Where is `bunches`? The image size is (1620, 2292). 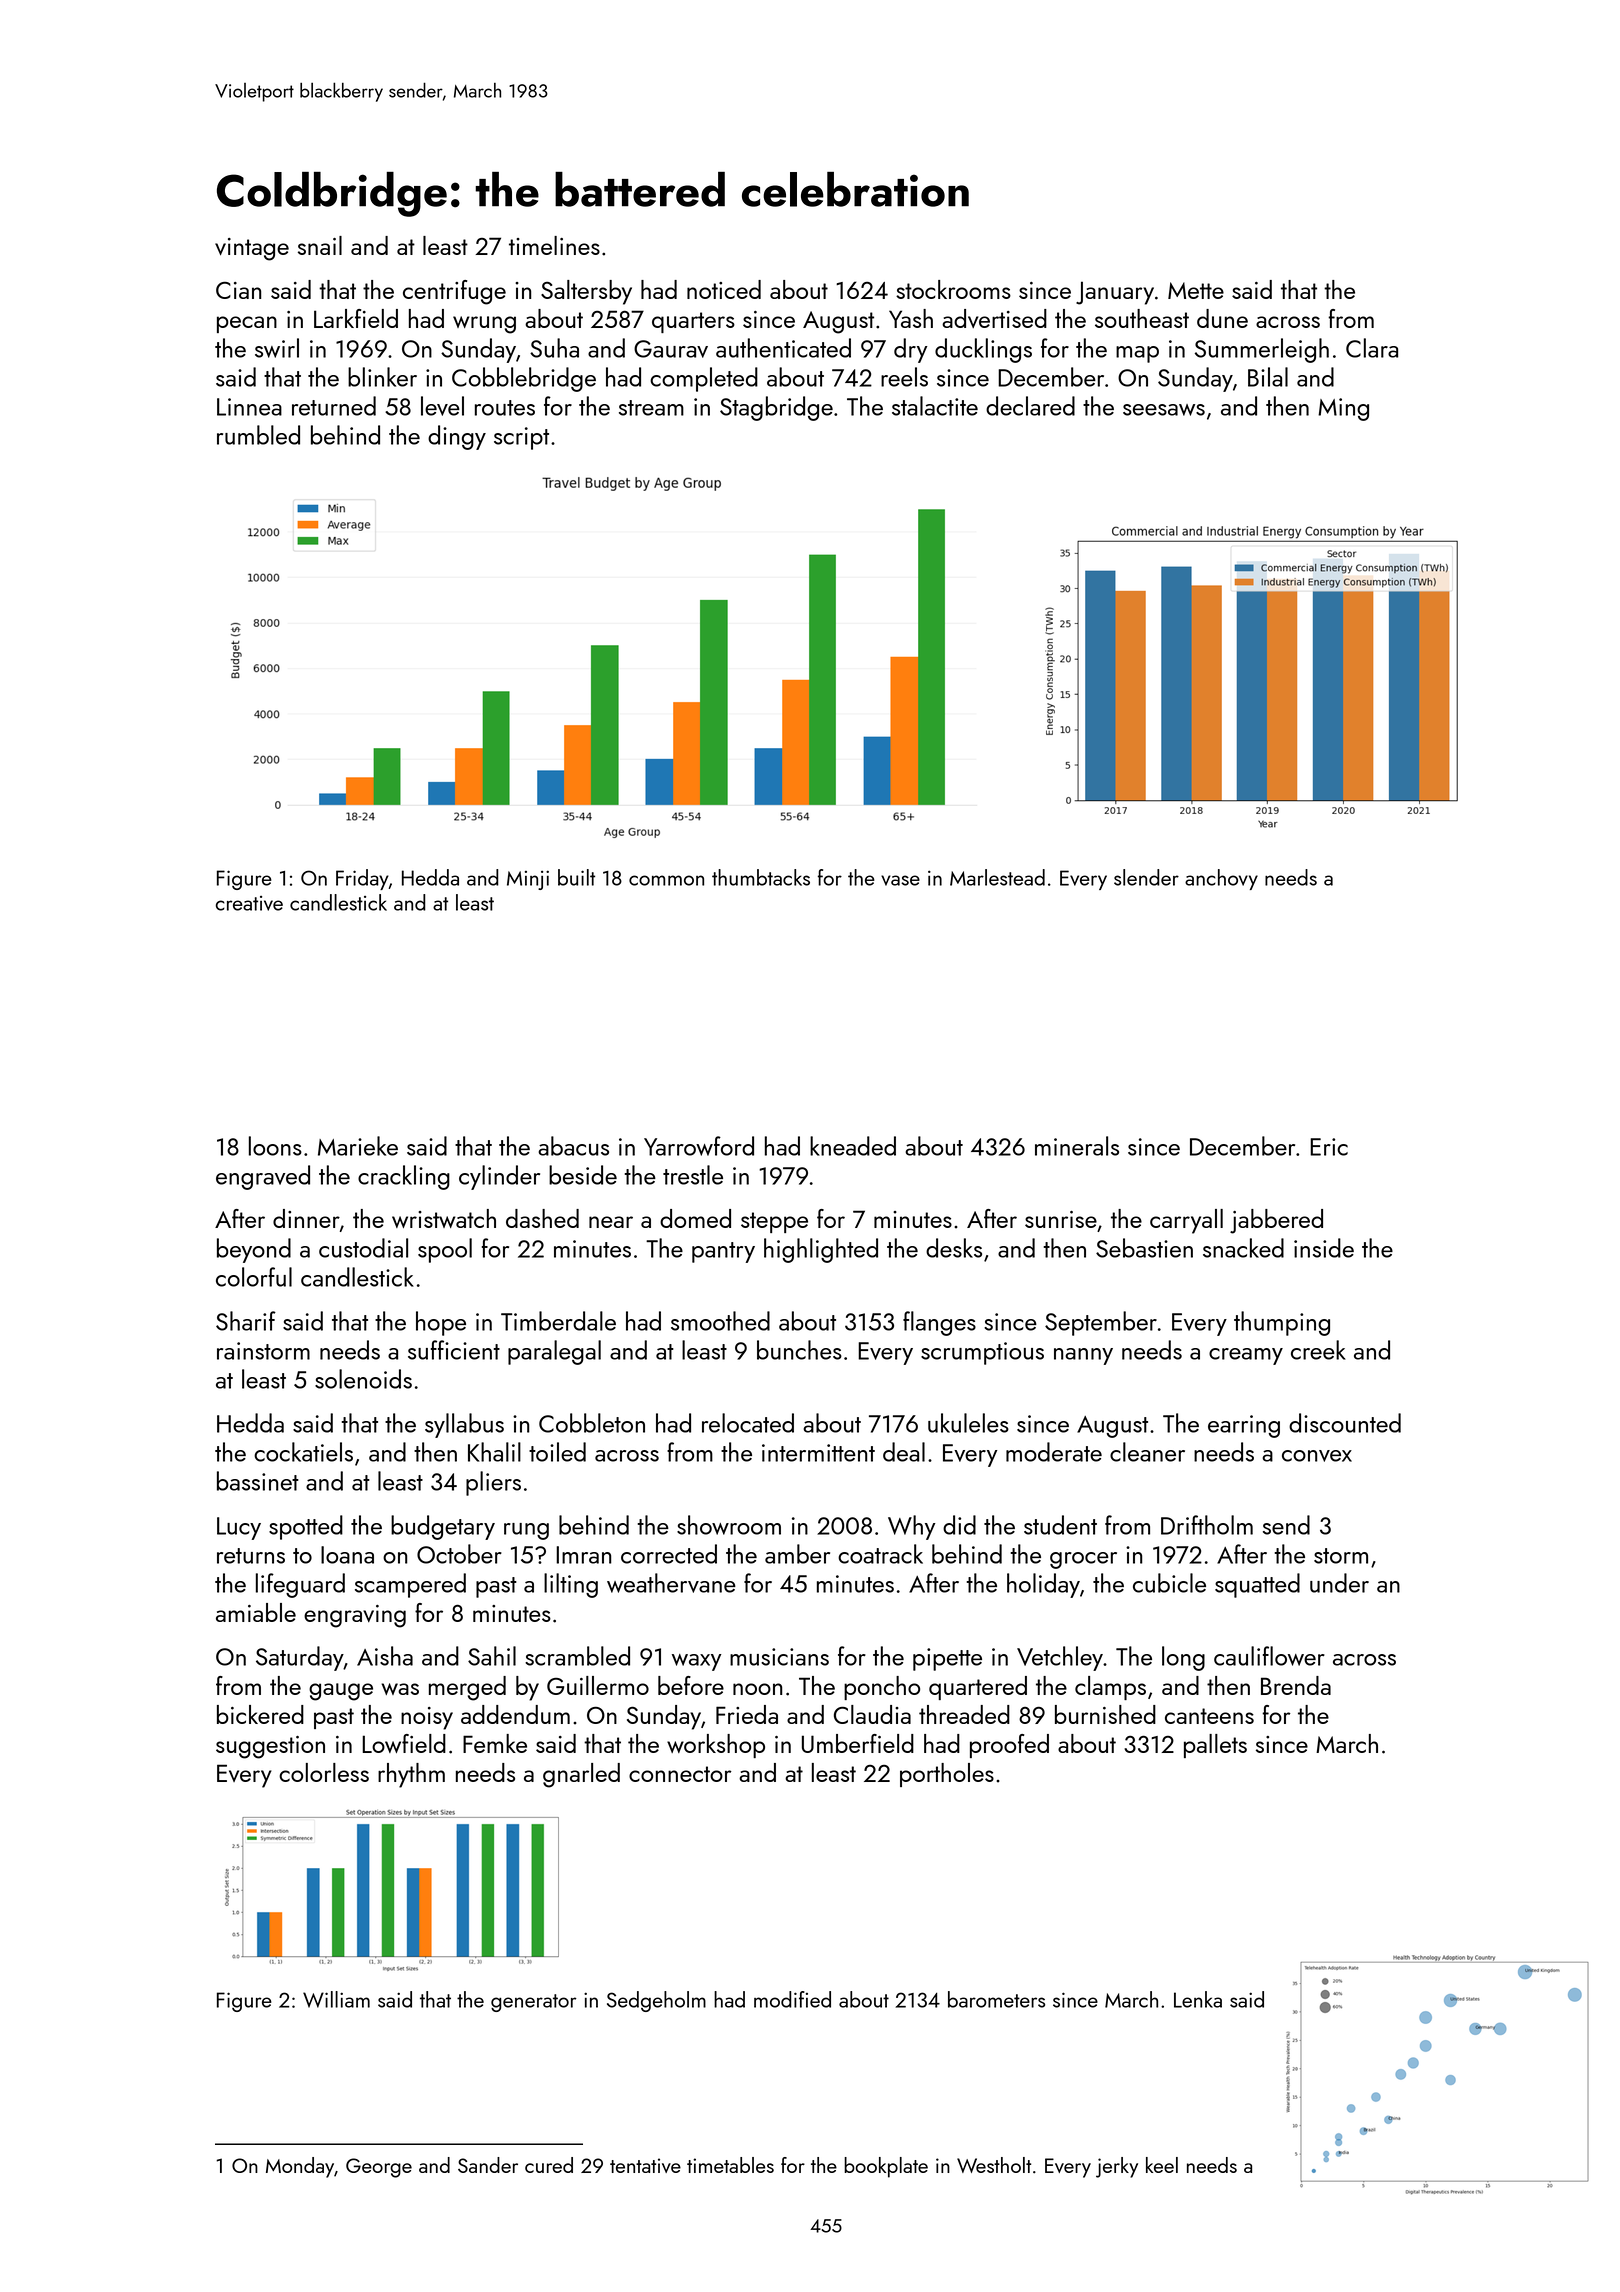 bunches is located at coordinates (799, 1350).
